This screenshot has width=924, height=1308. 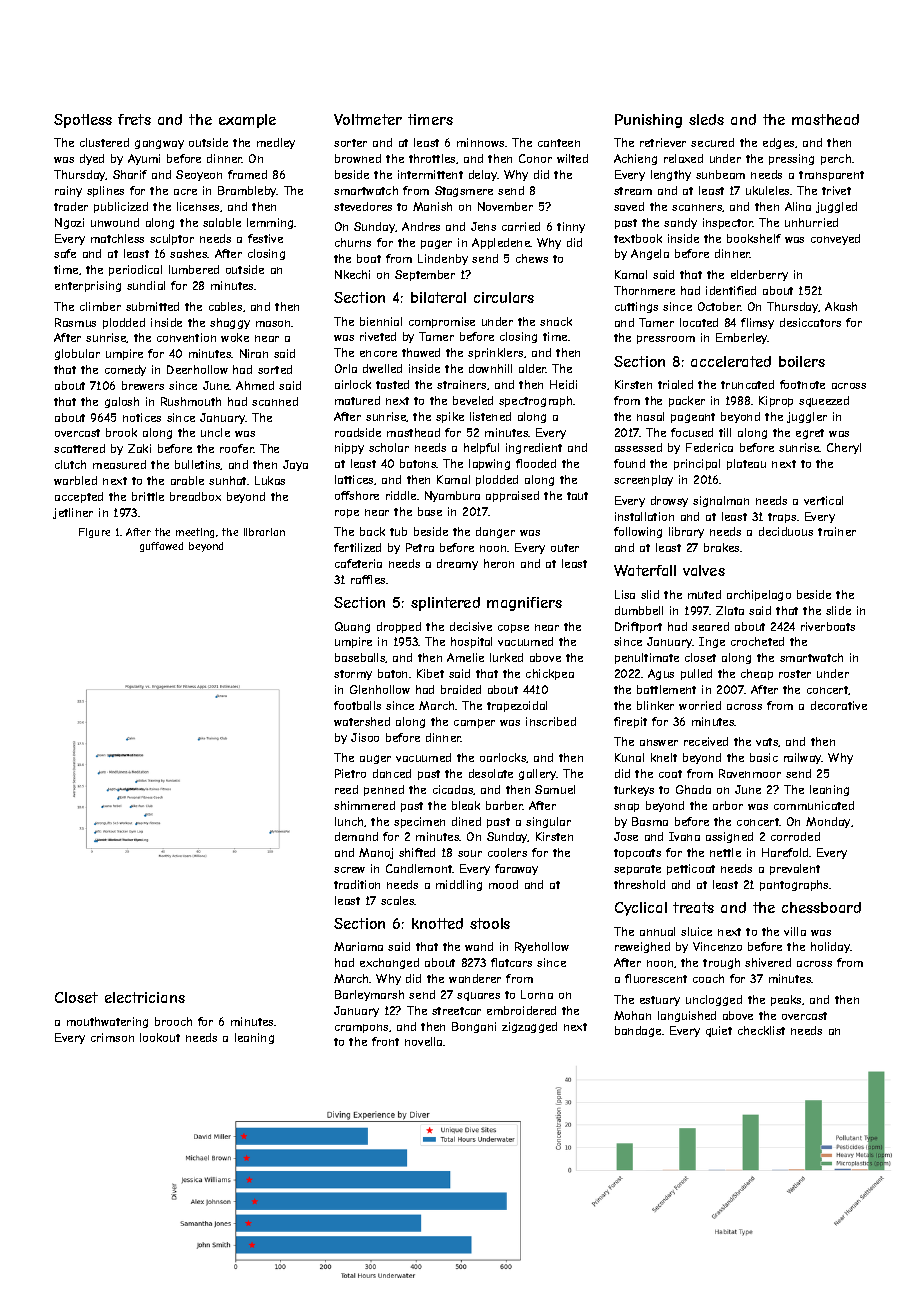 What do you see at coordinates (480, 142) in the screenshot?
I see `minnows` at bounding box center [480, 142].
